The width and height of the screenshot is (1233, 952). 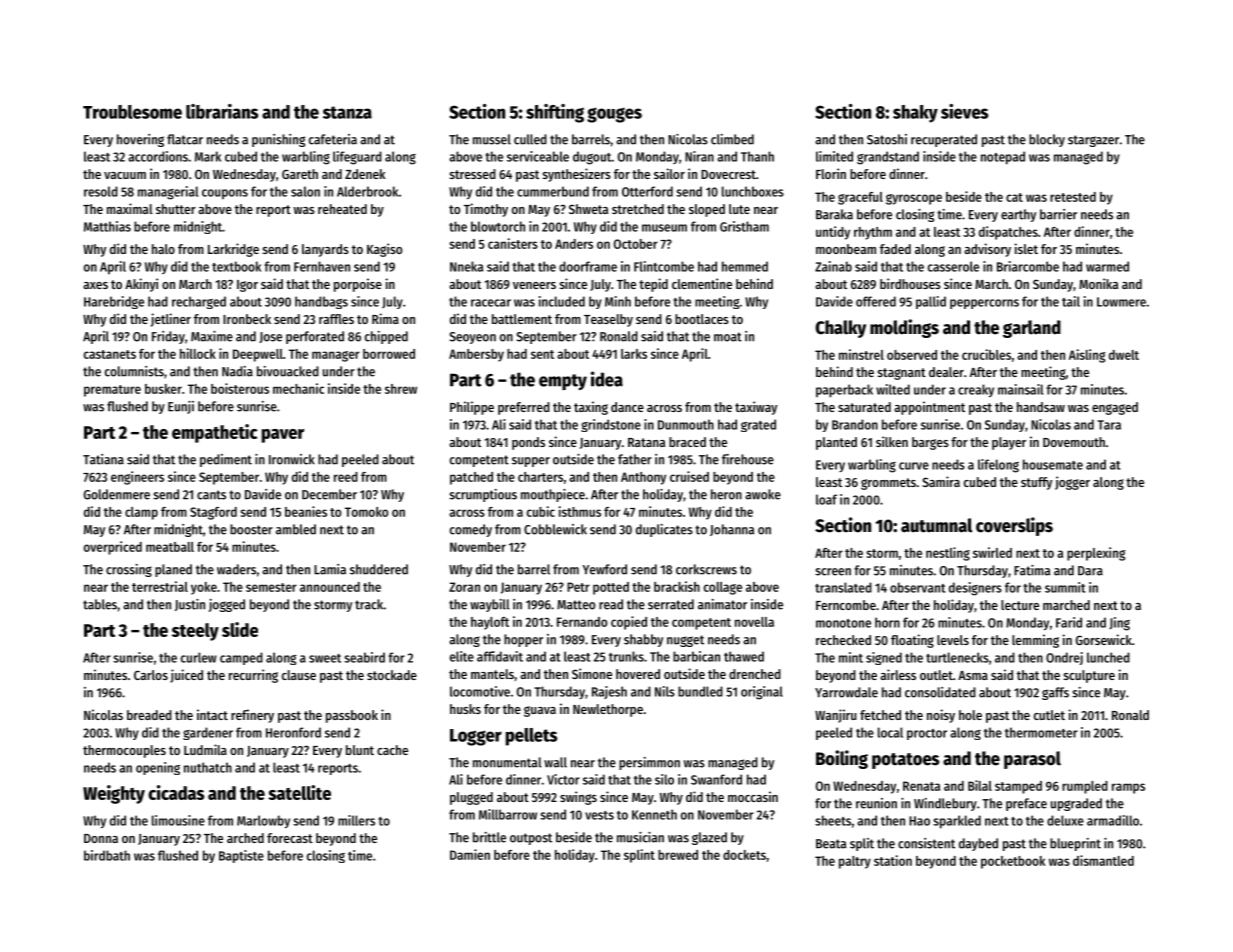 I want to click on glazed, so click(x=709, y=838).
